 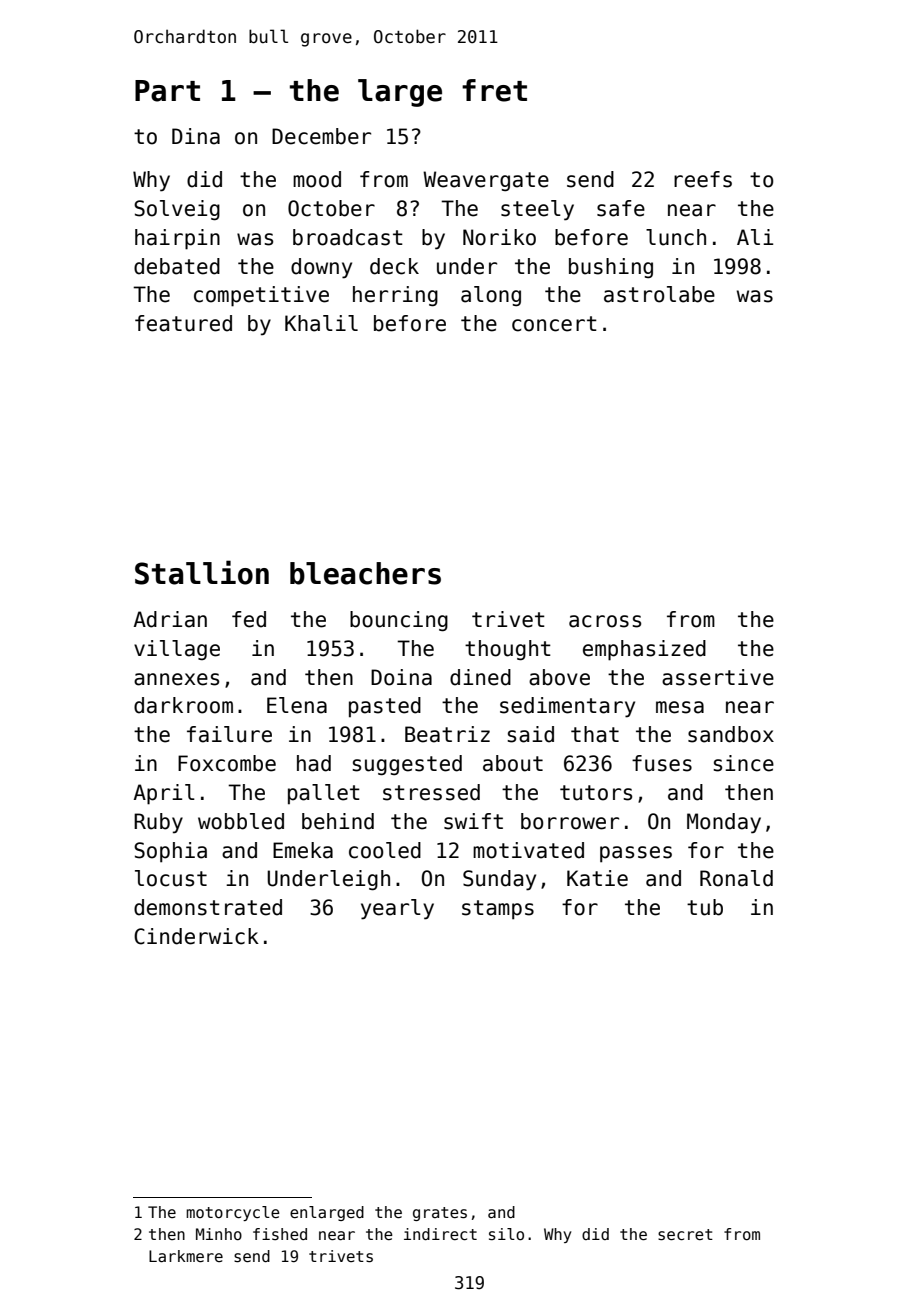 What do you see at coordinates (440, 1214) in the screenshot?
I see `grates` at bounding box center [440, 1214].
